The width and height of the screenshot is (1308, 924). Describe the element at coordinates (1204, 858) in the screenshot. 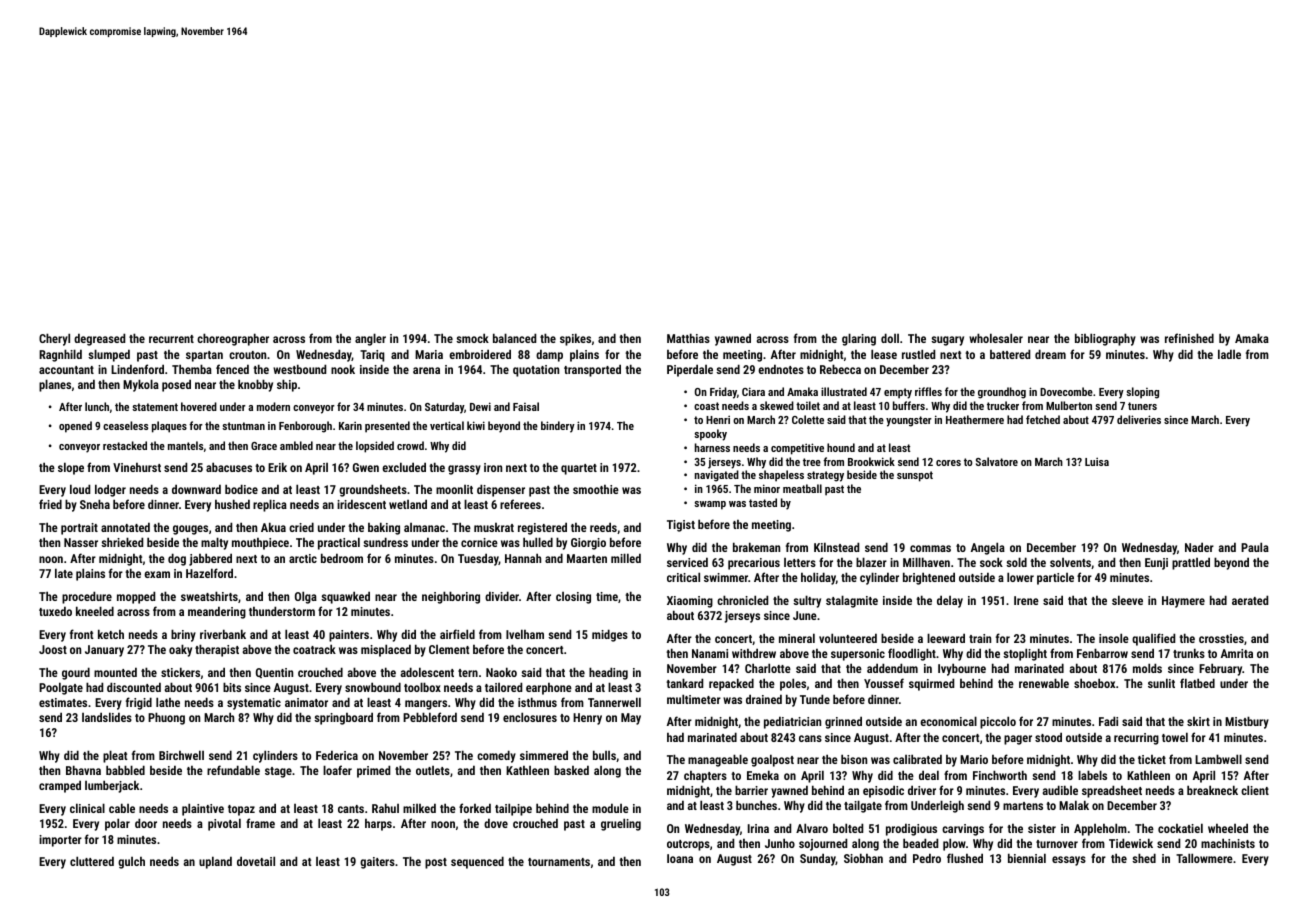

I see `Tallowmere` at that location.
